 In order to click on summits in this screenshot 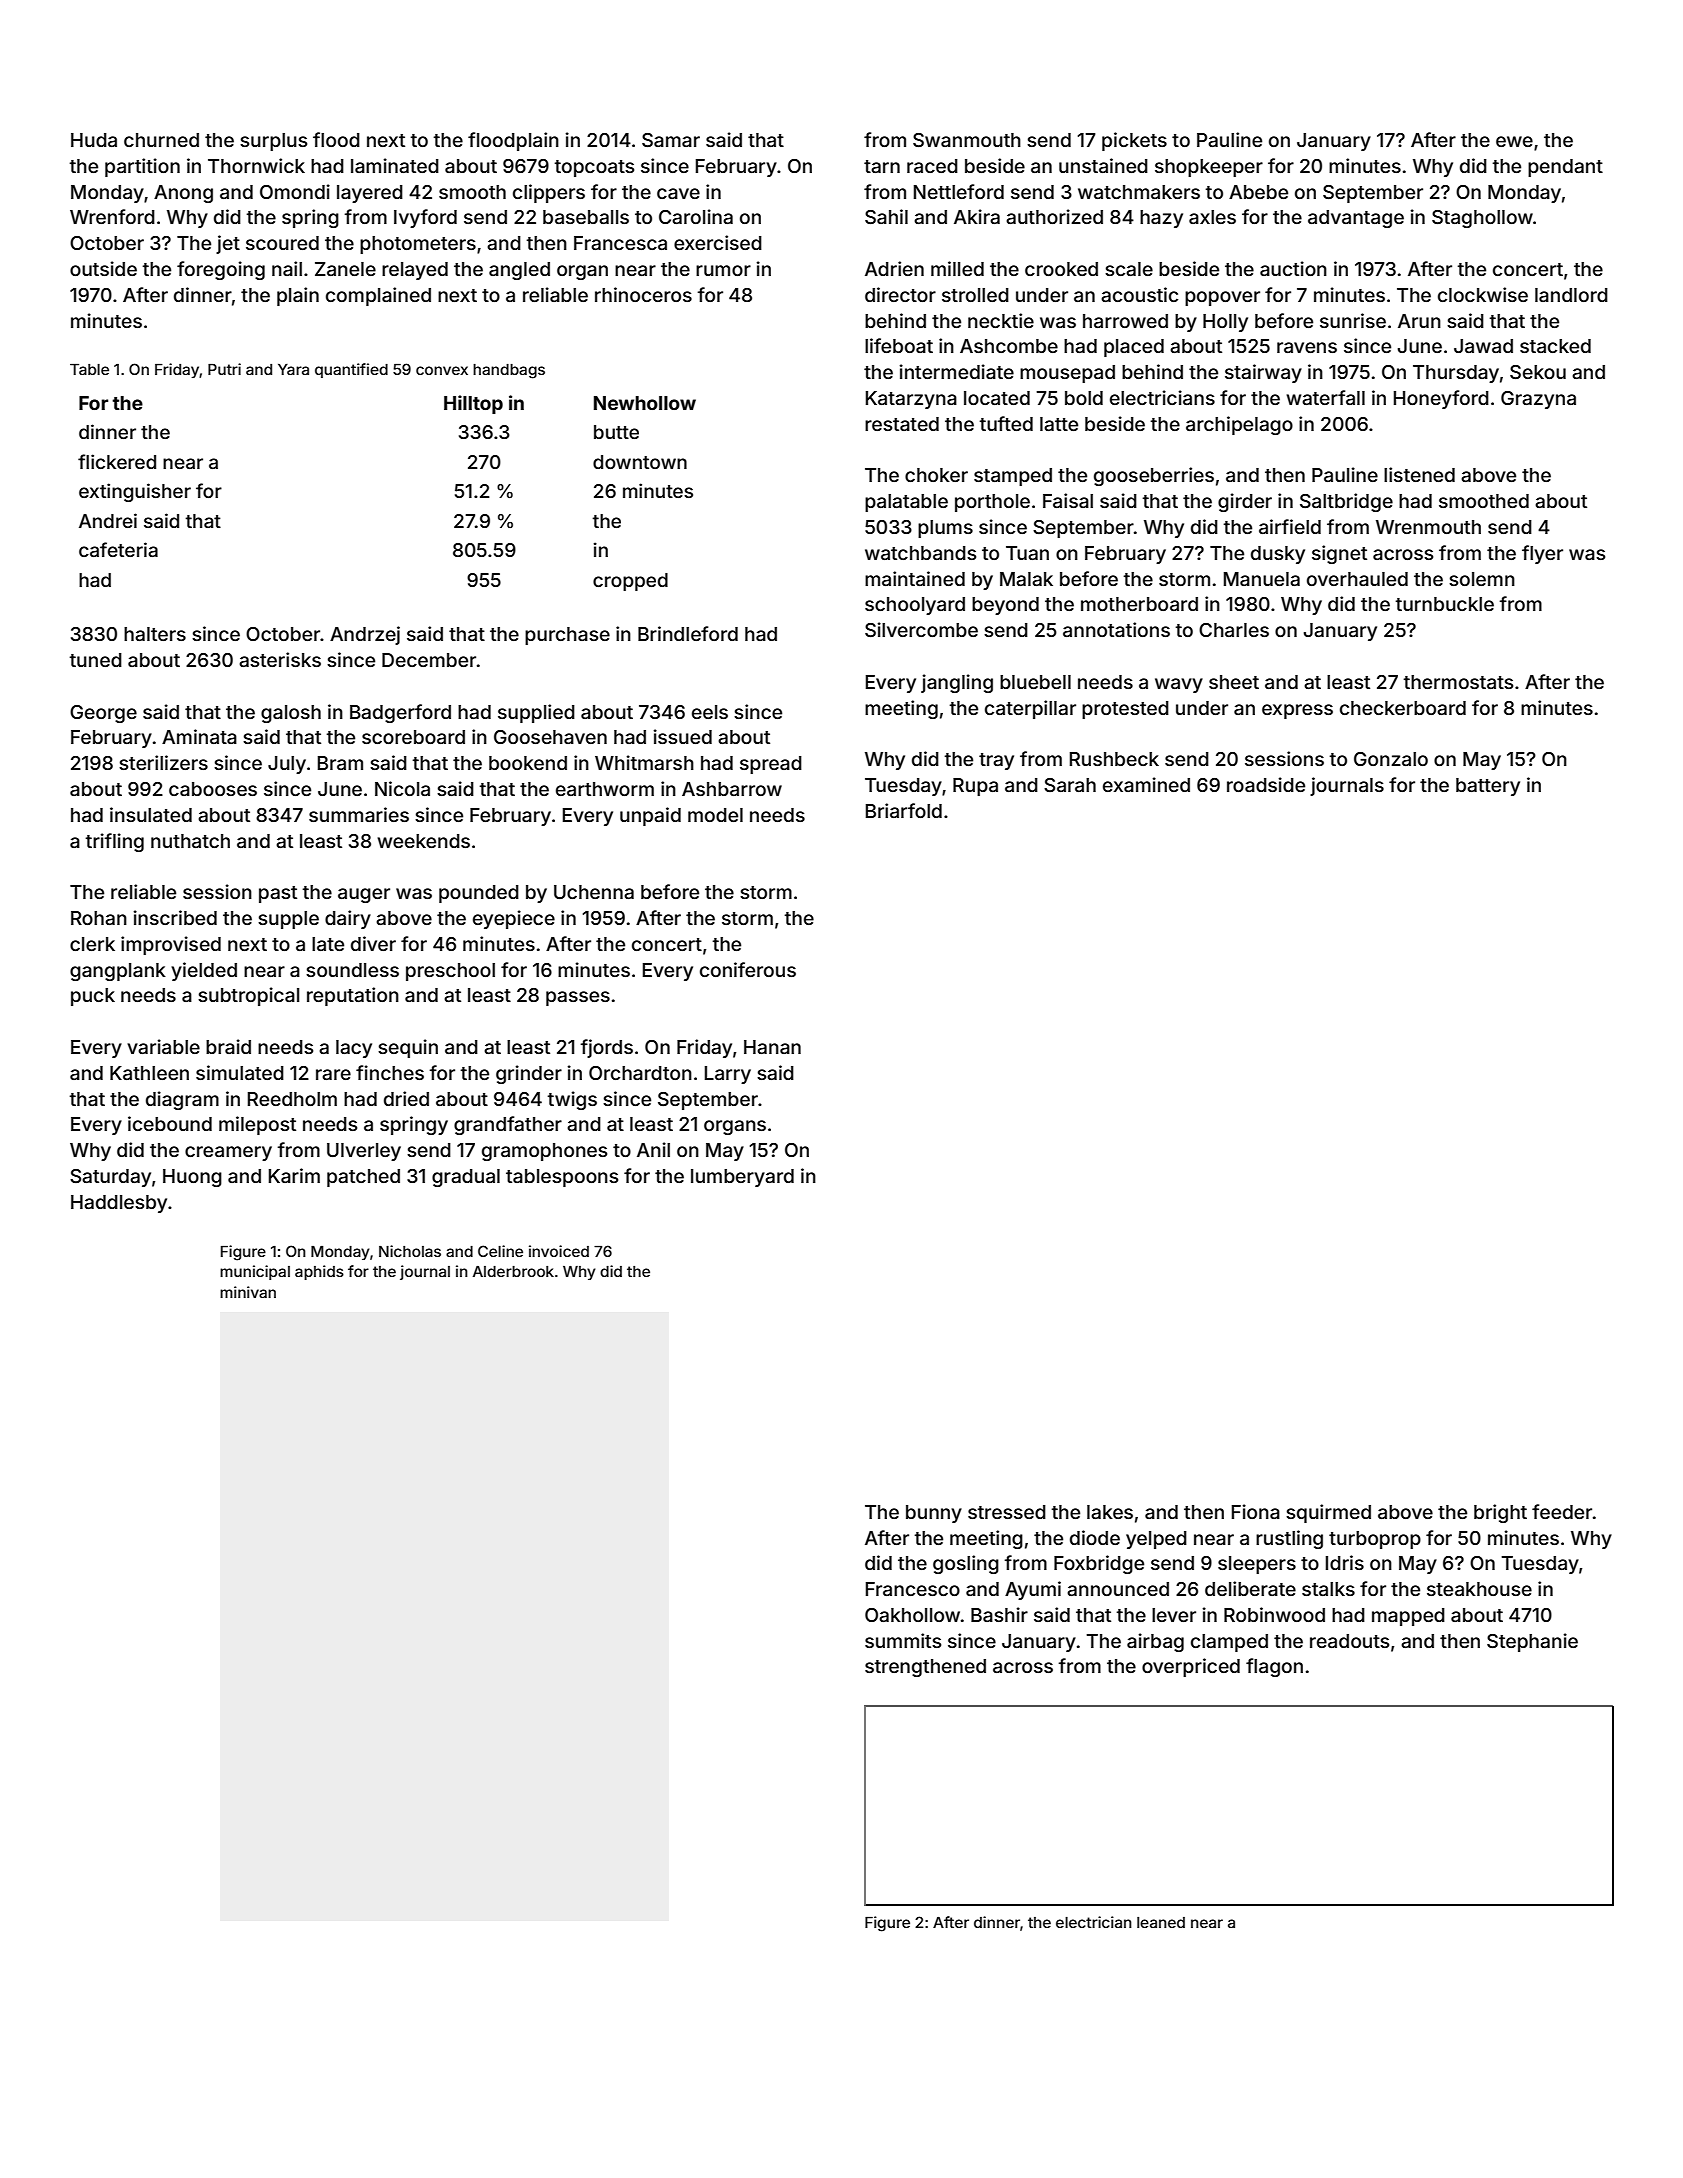, I will do `click(903, 1640)`.
